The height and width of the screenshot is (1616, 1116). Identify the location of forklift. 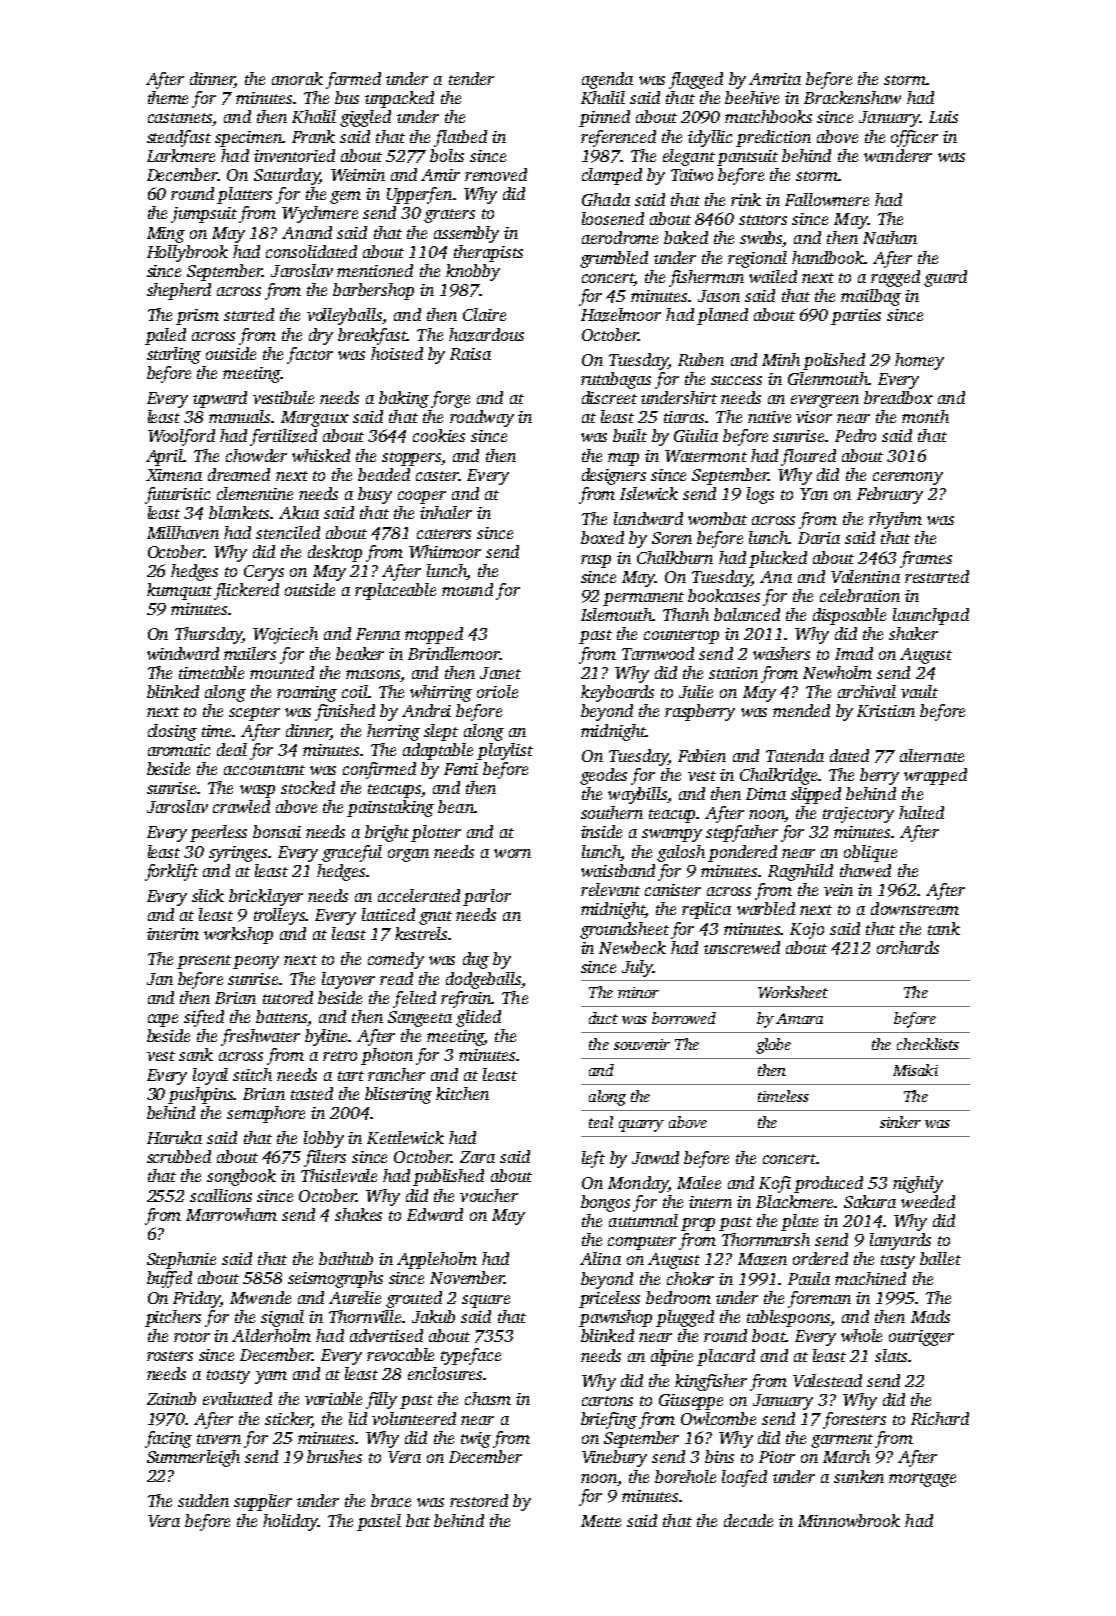
(171, 872).
